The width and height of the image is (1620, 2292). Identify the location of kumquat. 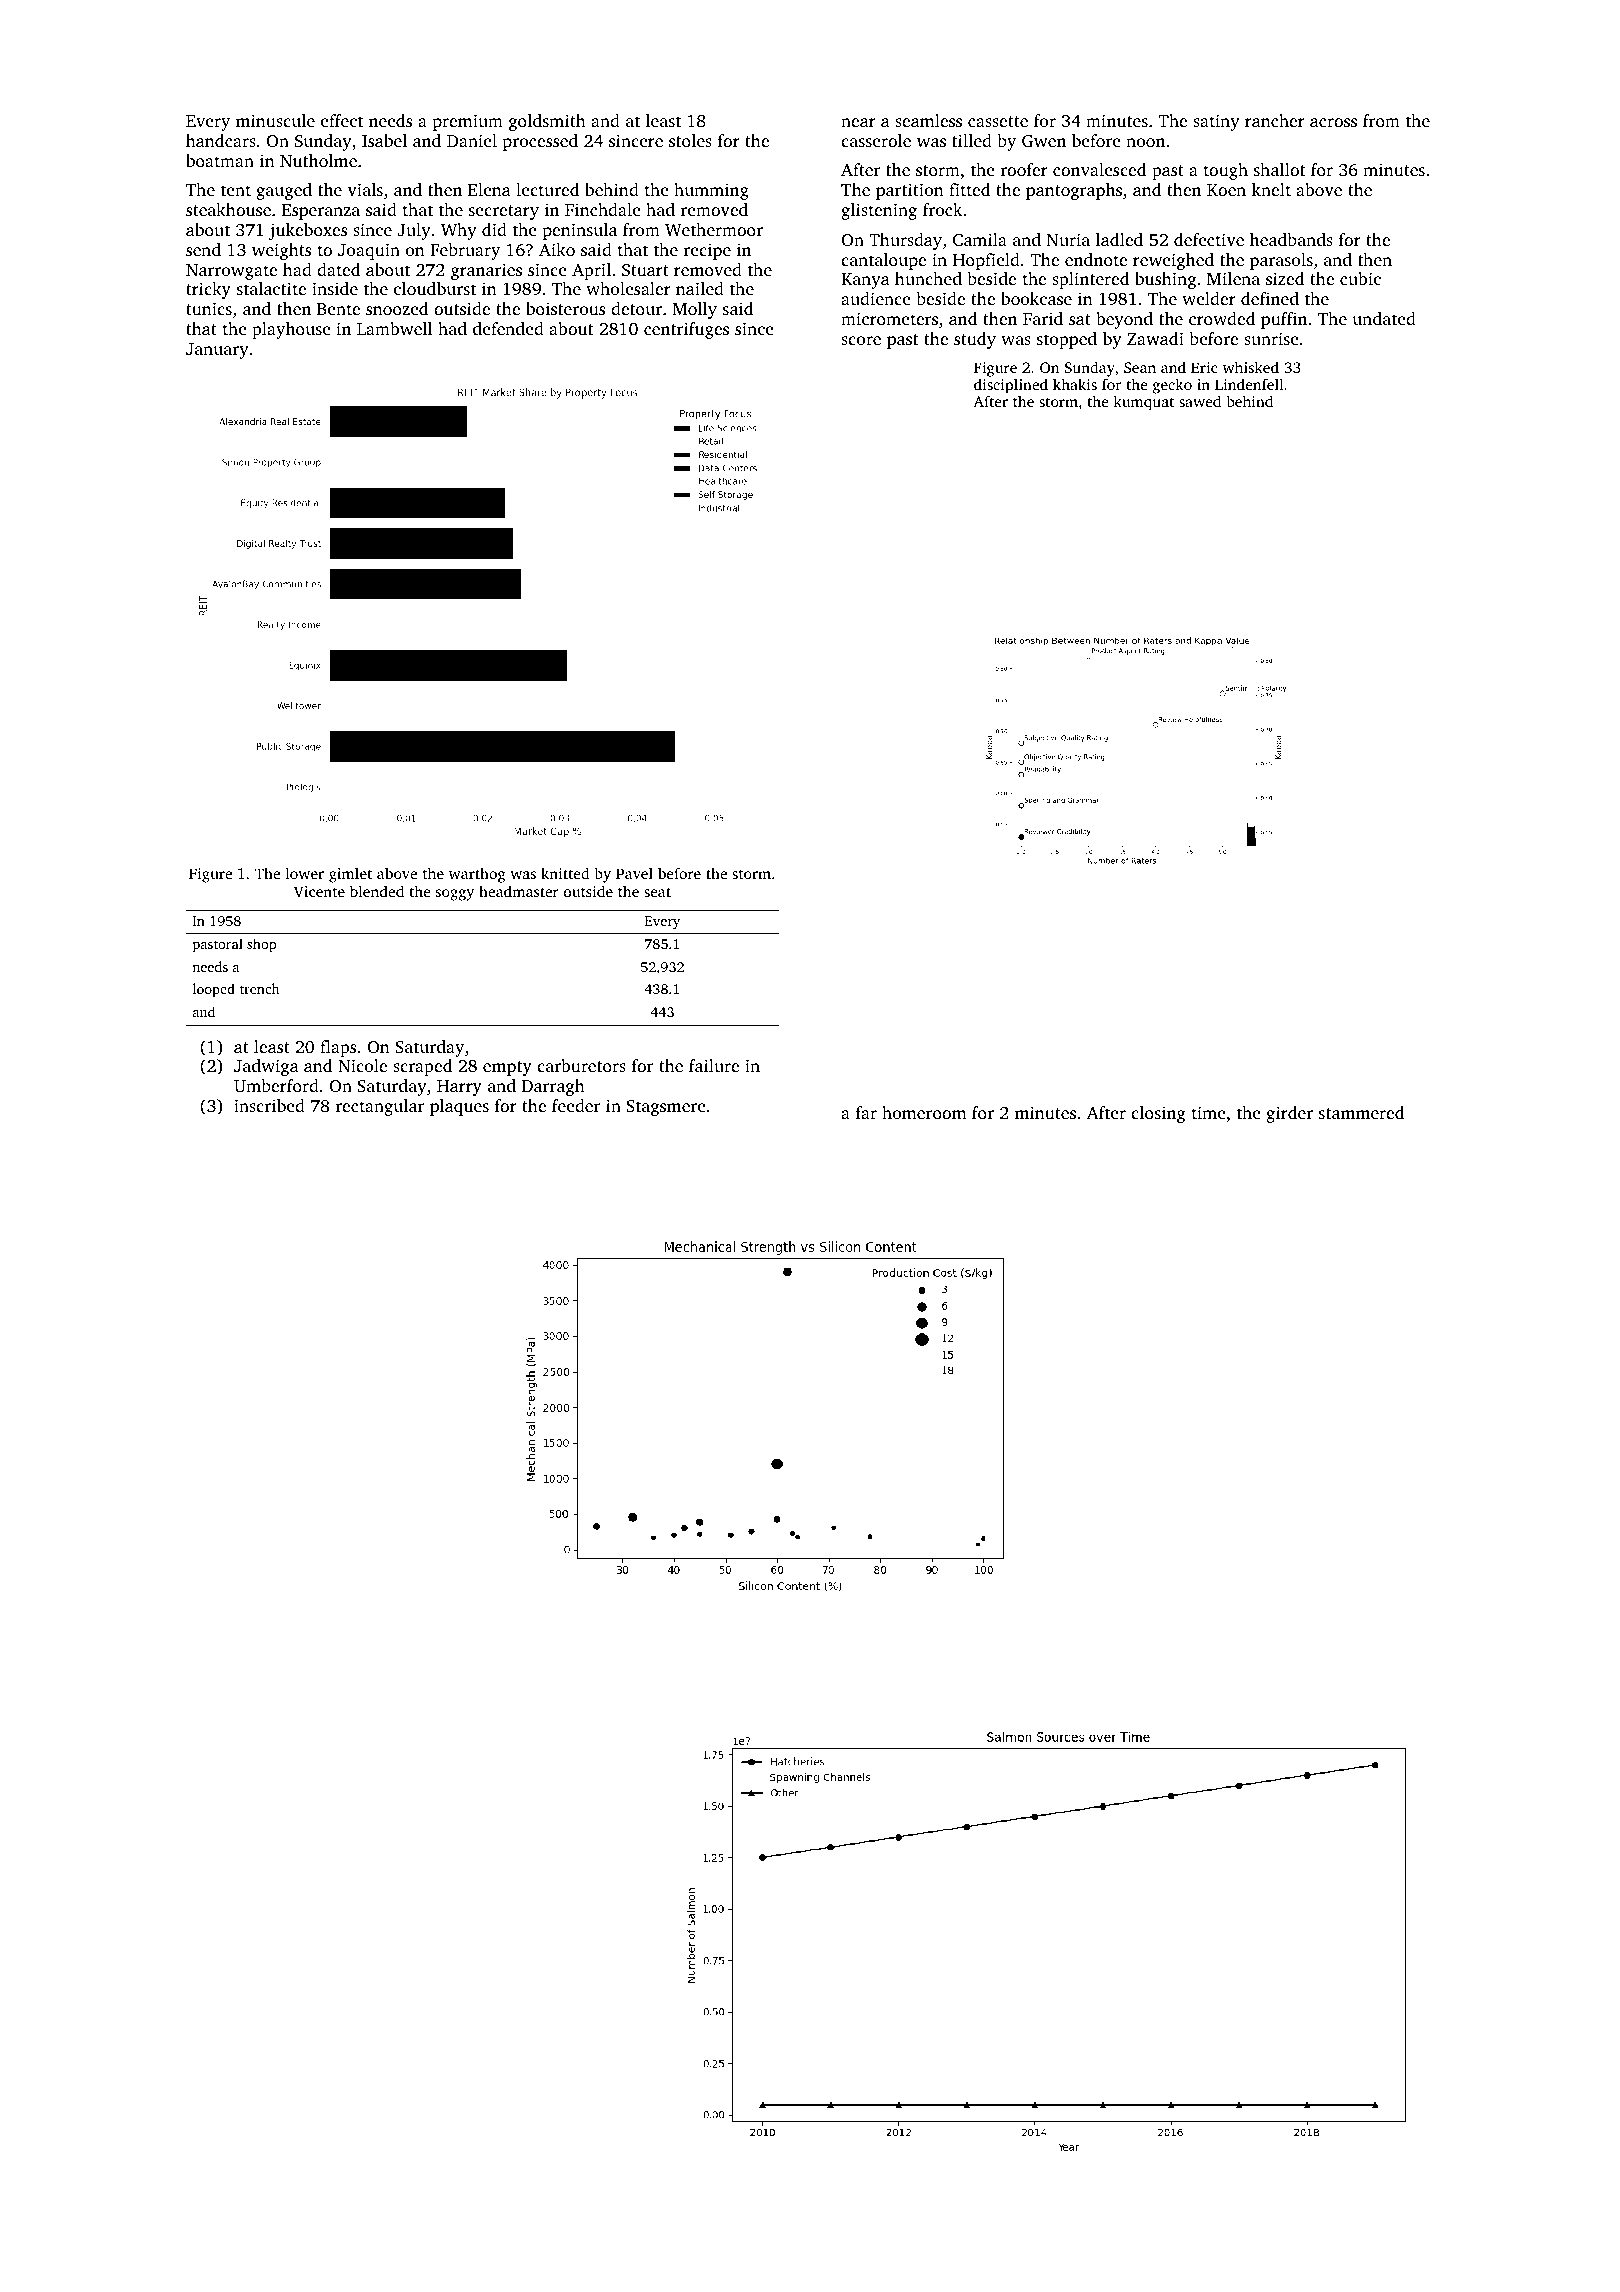
(1144, 403).
